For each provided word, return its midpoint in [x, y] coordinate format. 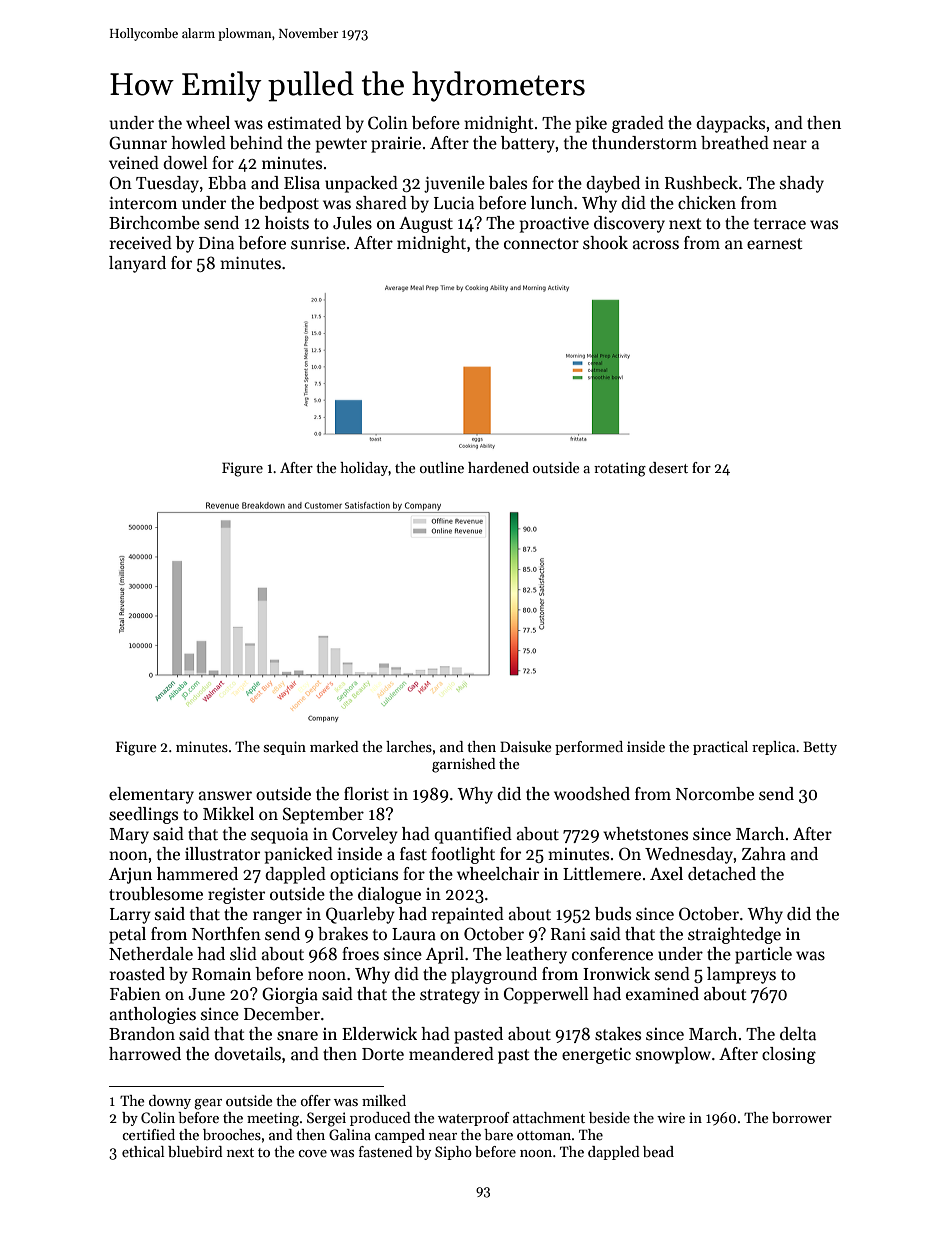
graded [638, 124]
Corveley [365, 835]
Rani [568, 934]
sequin [285, 748]
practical [720, 748]
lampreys [741, 975]
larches [409, 746]
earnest [774, 244]
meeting [273, 1119]
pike [591, 124]
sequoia [279, 836]
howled [198, 143]
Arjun [130, 876]
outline [442, 467]
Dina [216, 243]
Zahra [764, 854]
